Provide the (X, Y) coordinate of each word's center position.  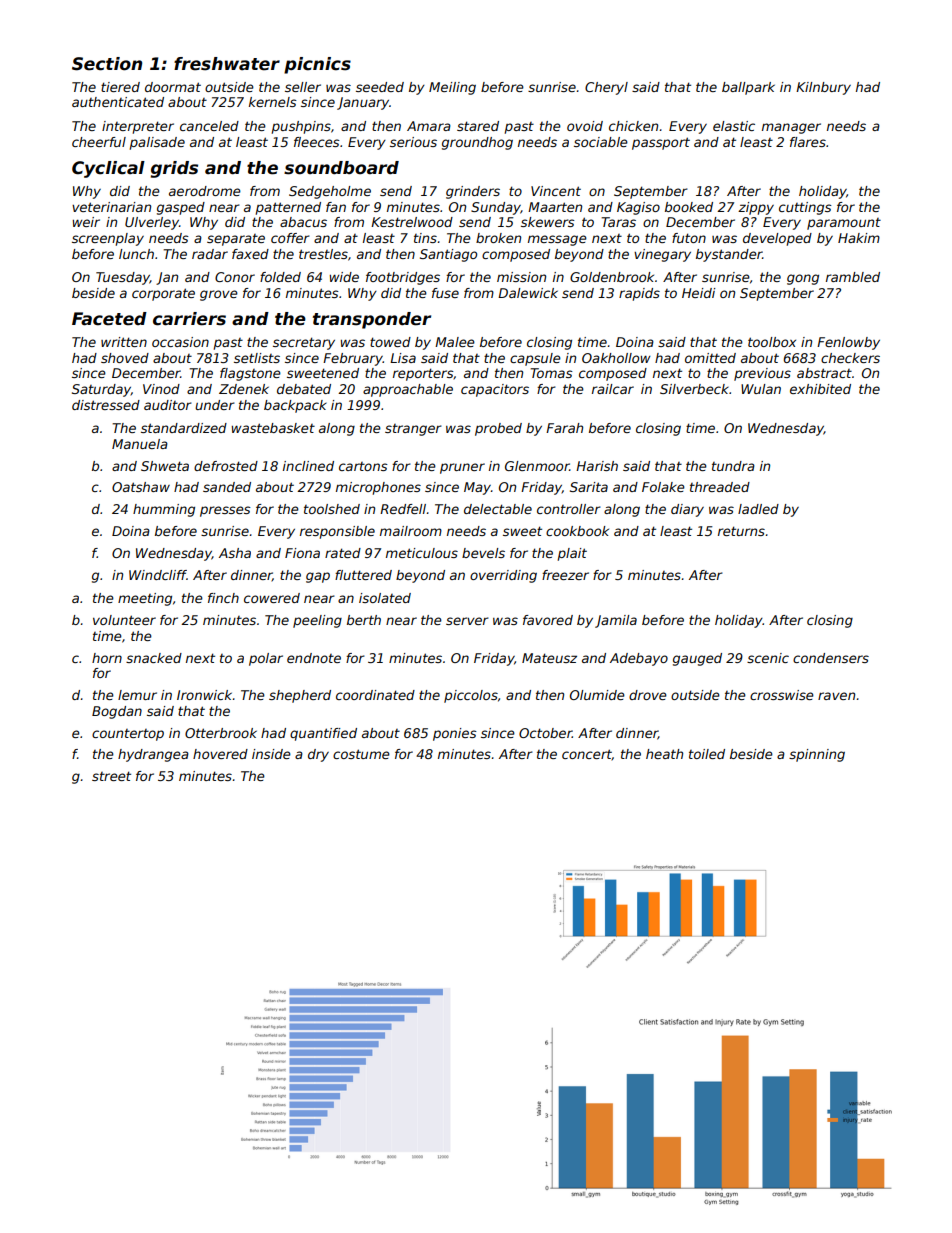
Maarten (555, 207)
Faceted (109, 319)
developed (777, 239)
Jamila (616, 621)
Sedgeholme (330, 192)
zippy (756, 208)
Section (107, 64)
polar (266, 659)
